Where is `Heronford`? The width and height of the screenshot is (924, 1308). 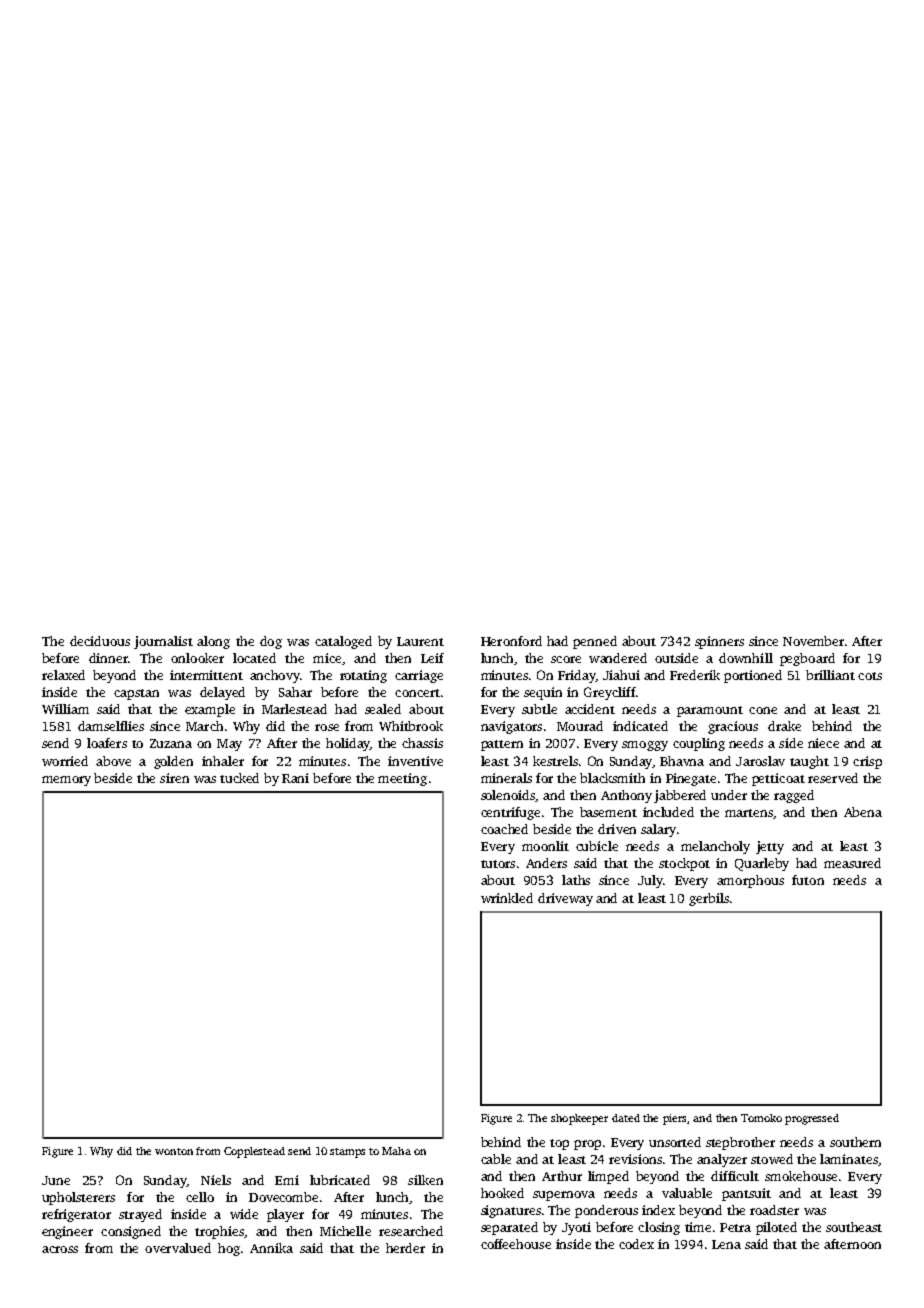 Heronford is located at coordinates (511, 641).
